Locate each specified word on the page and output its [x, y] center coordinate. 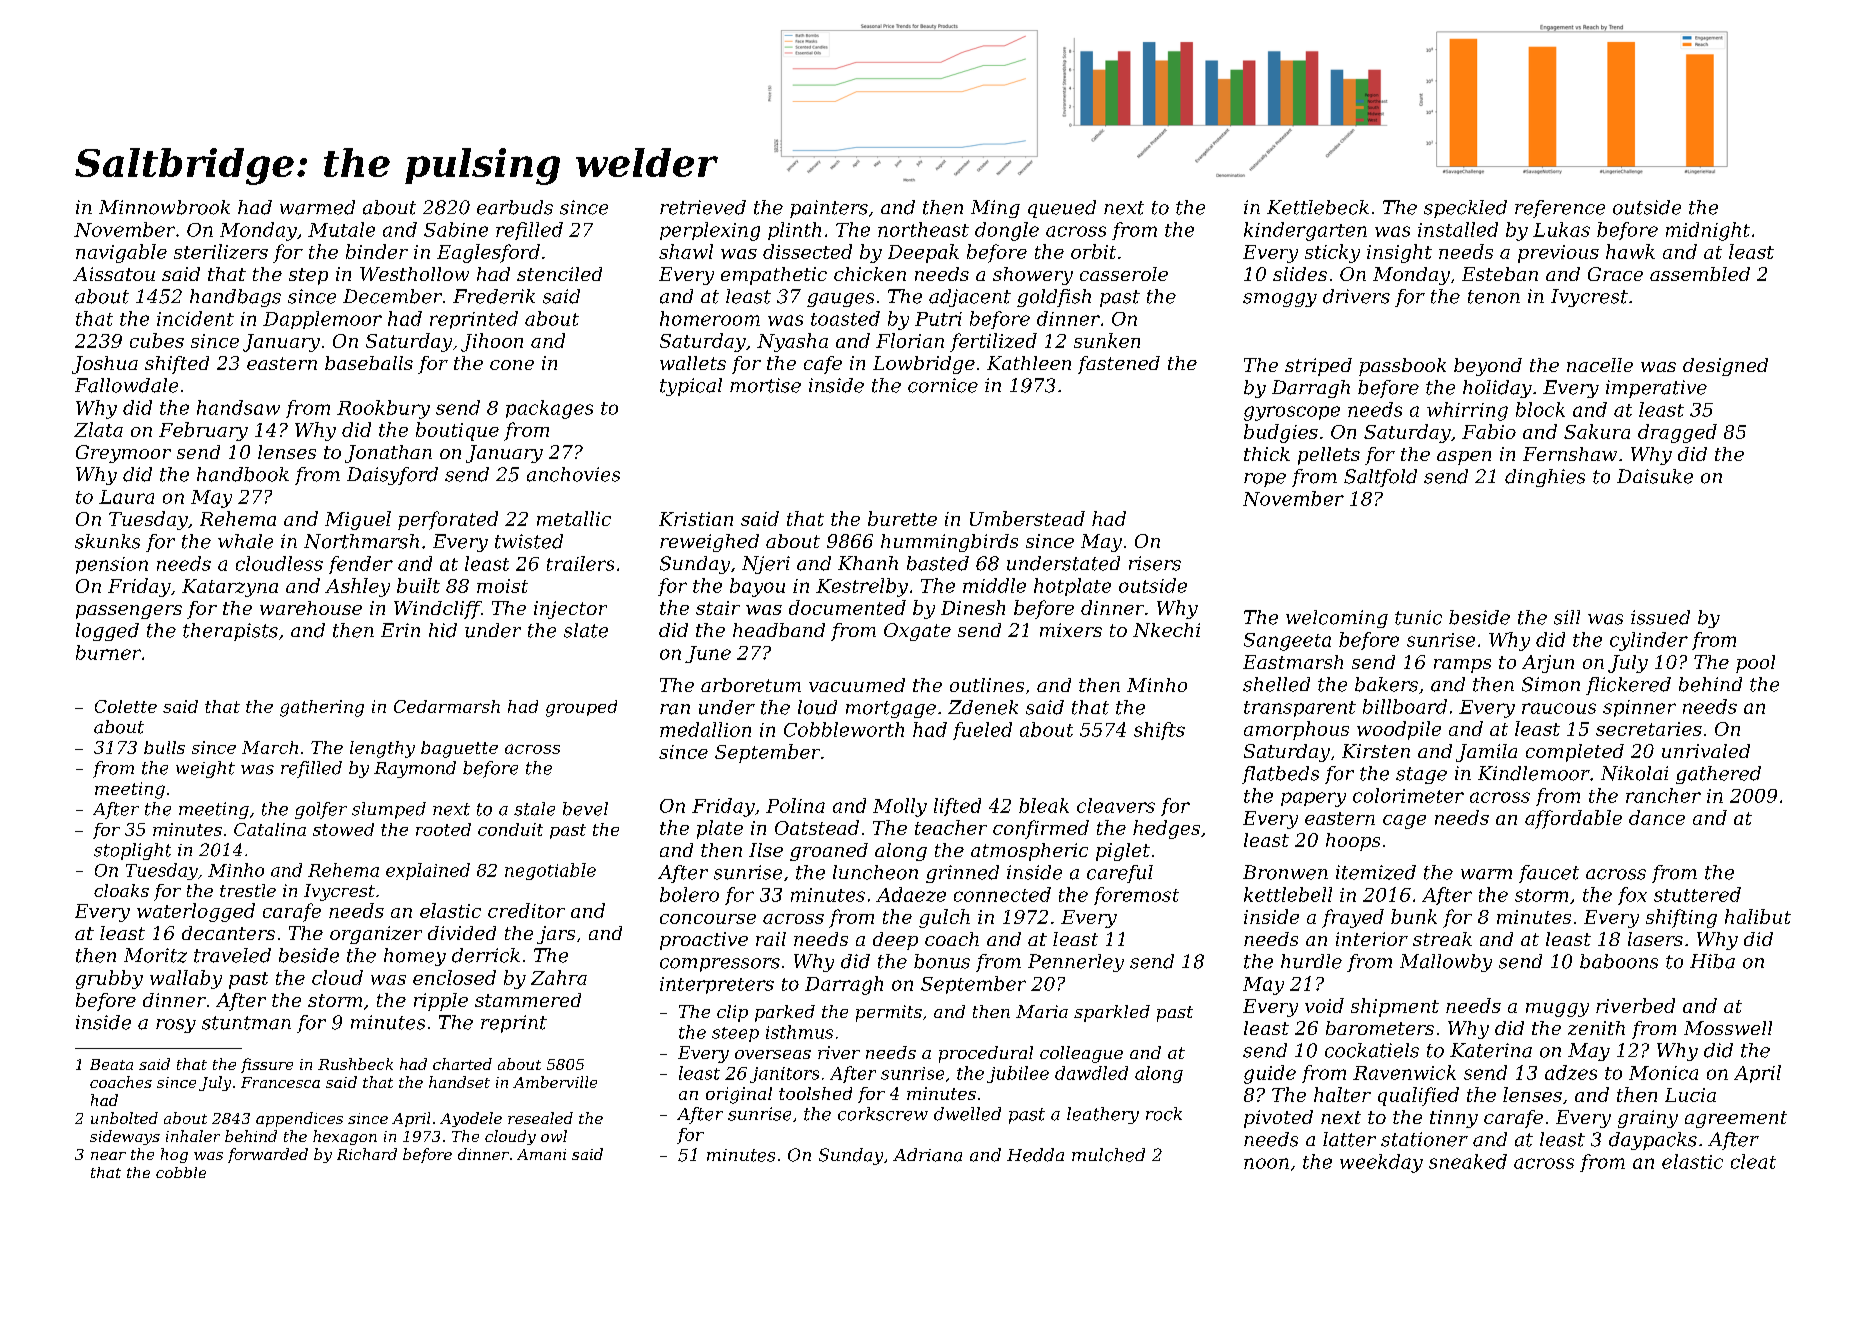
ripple [441, 1002]
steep [735, 1034]
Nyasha [792, 342]
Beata [111, 1064]
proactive [704, 941]
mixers [1071, 630]
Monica [1663, 1073]
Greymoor [123, 454]
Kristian [696, 519]
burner [108, 652]
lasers [1655, 939]
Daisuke [1655, 476]
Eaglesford [488, 253]
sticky [1332, 253]
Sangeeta [1287, 642]
